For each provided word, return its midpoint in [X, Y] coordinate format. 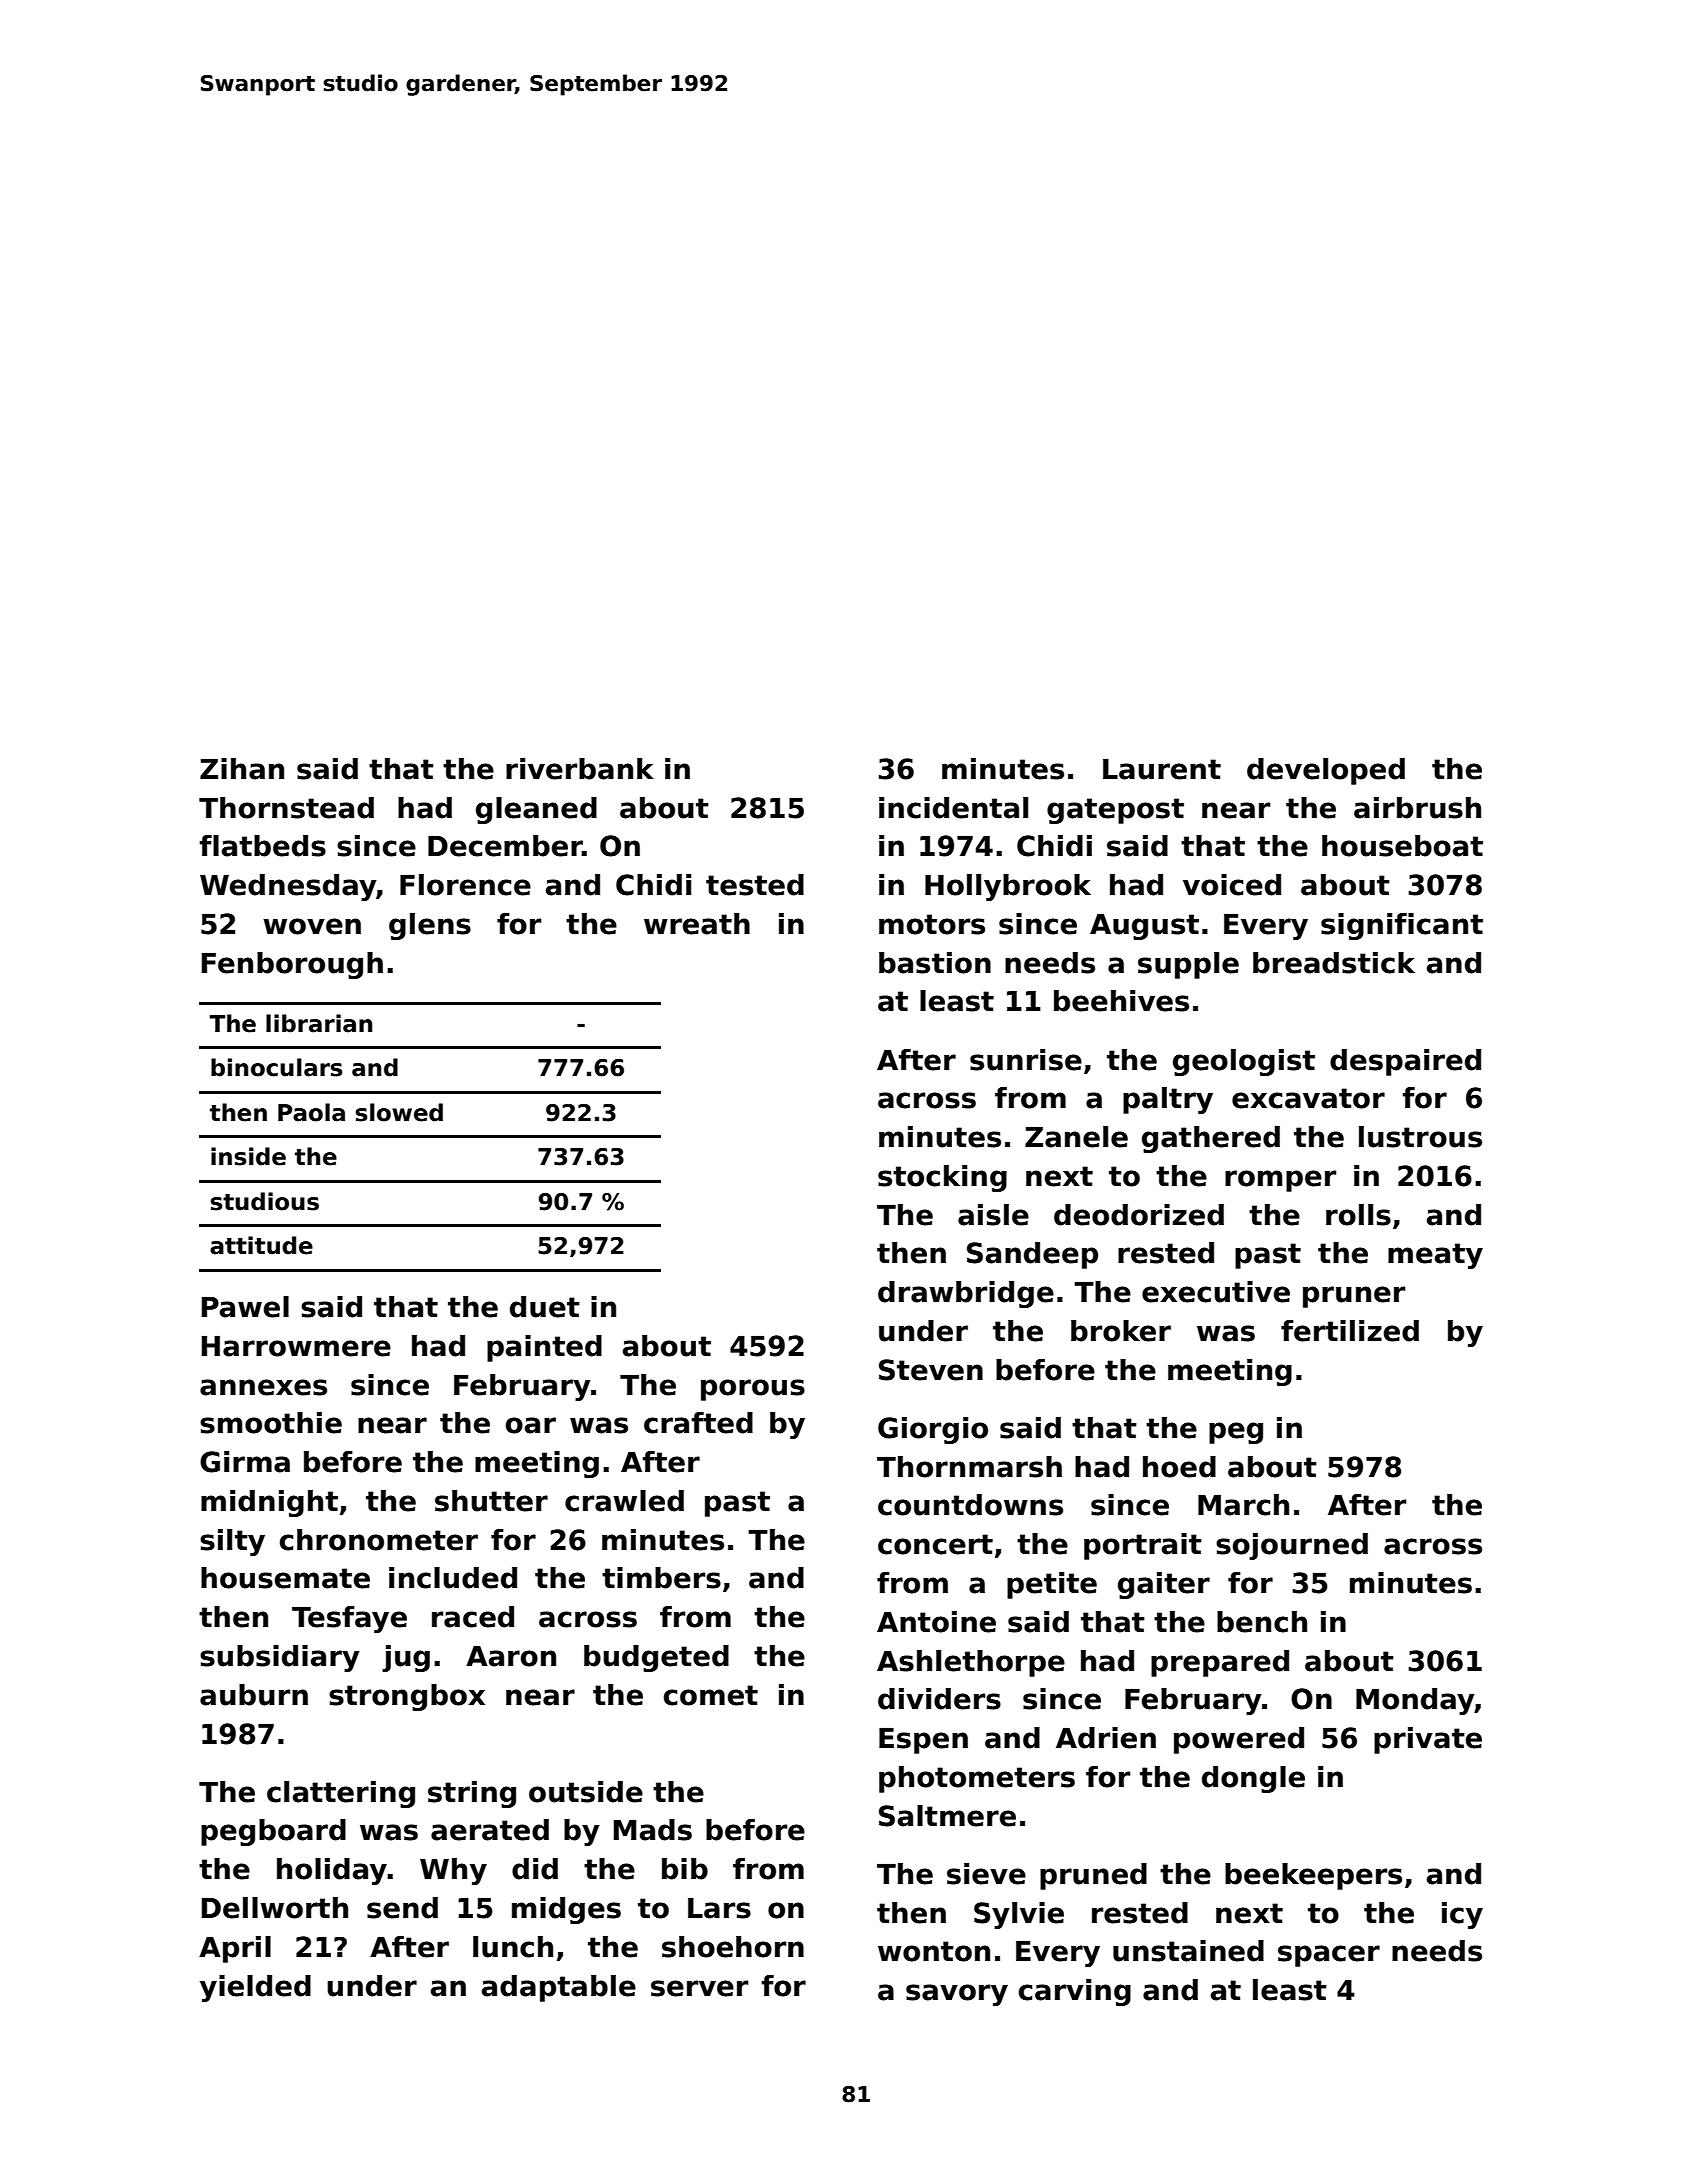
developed [1326, 771]
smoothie [271, 1423]
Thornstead [286, 808]
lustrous [1420, 1137]
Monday [1415, 1701]
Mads [653, 1830]
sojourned [1292, 1546]
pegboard [273, 1832]
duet [545, 1307]
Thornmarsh [969, 1467]
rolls [1358, 1215]
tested [755, 885]
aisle [993, 1215]
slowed [399, 1112]
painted [544, 1348]
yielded [255, 1988]
